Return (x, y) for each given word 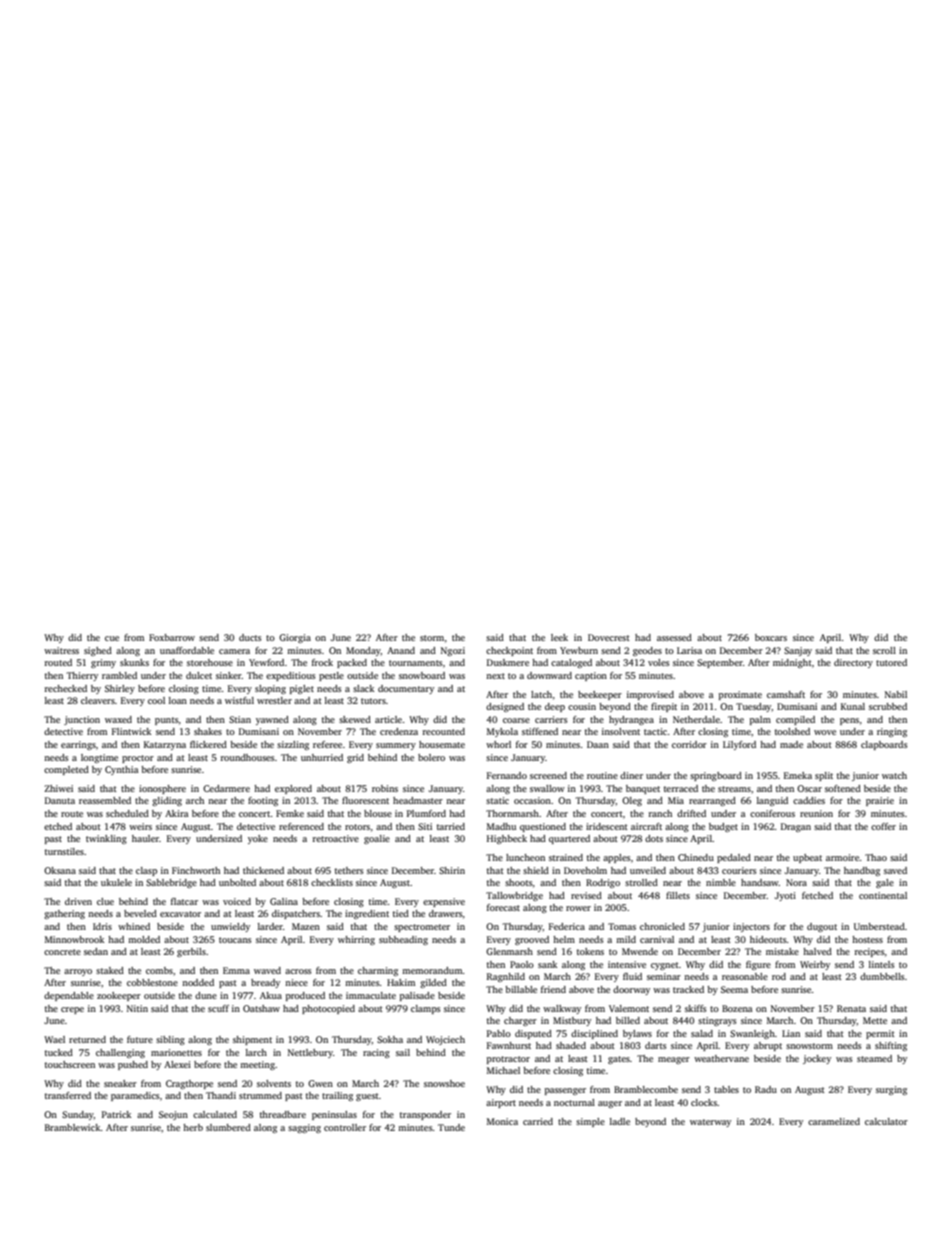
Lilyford (739, 745)
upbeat (807, 858)
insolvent (621, 731)
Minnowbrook (74, 939)
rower (578, 908)
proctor (138, 759)
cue (112, 638)
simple (590, 1122)
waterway (710, 1123)
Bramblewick (73, 1127)
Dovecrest (609, 637)
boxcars (771, 637)
